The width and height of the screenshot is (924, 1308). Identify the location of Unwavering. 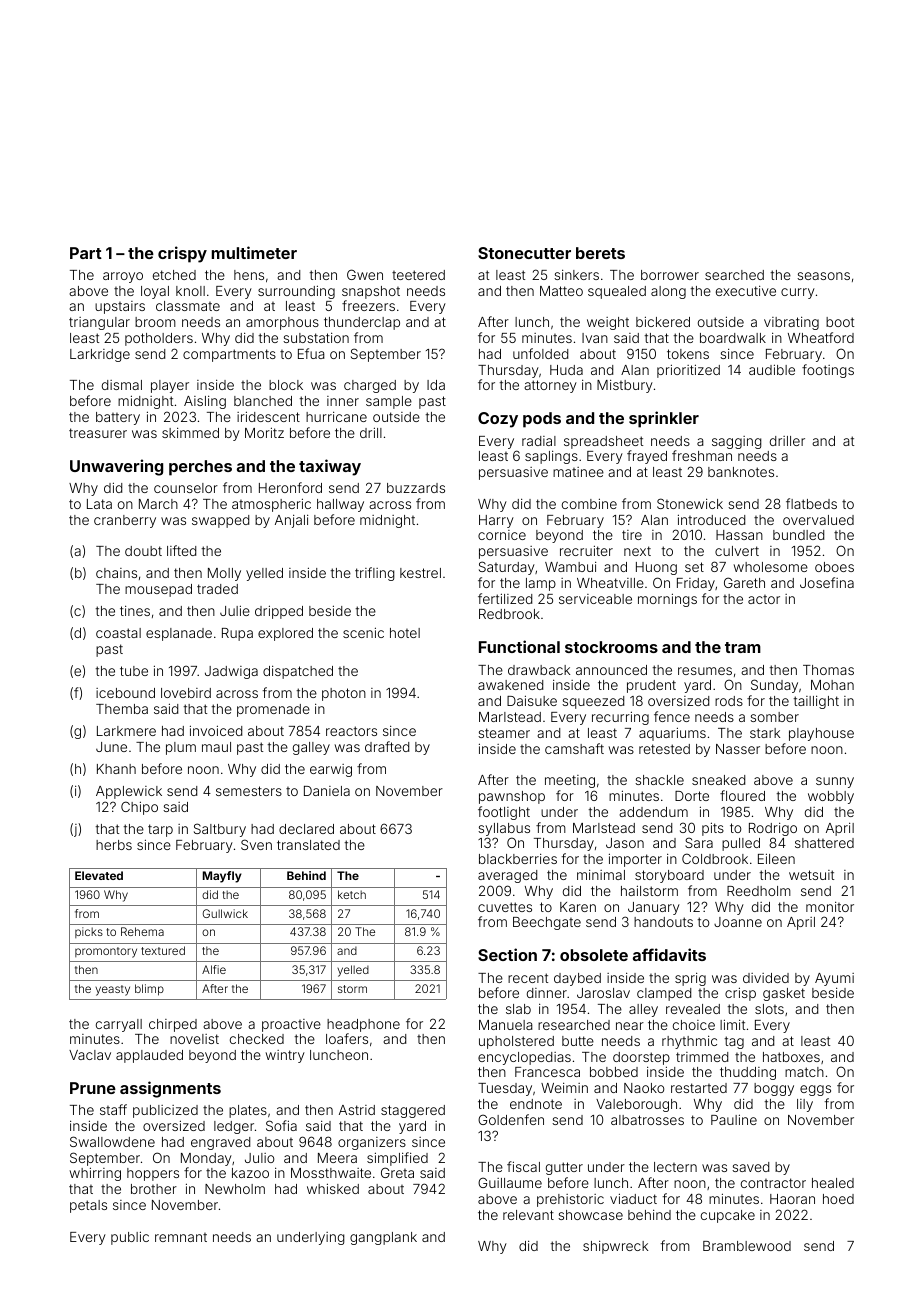
(116, 467).
